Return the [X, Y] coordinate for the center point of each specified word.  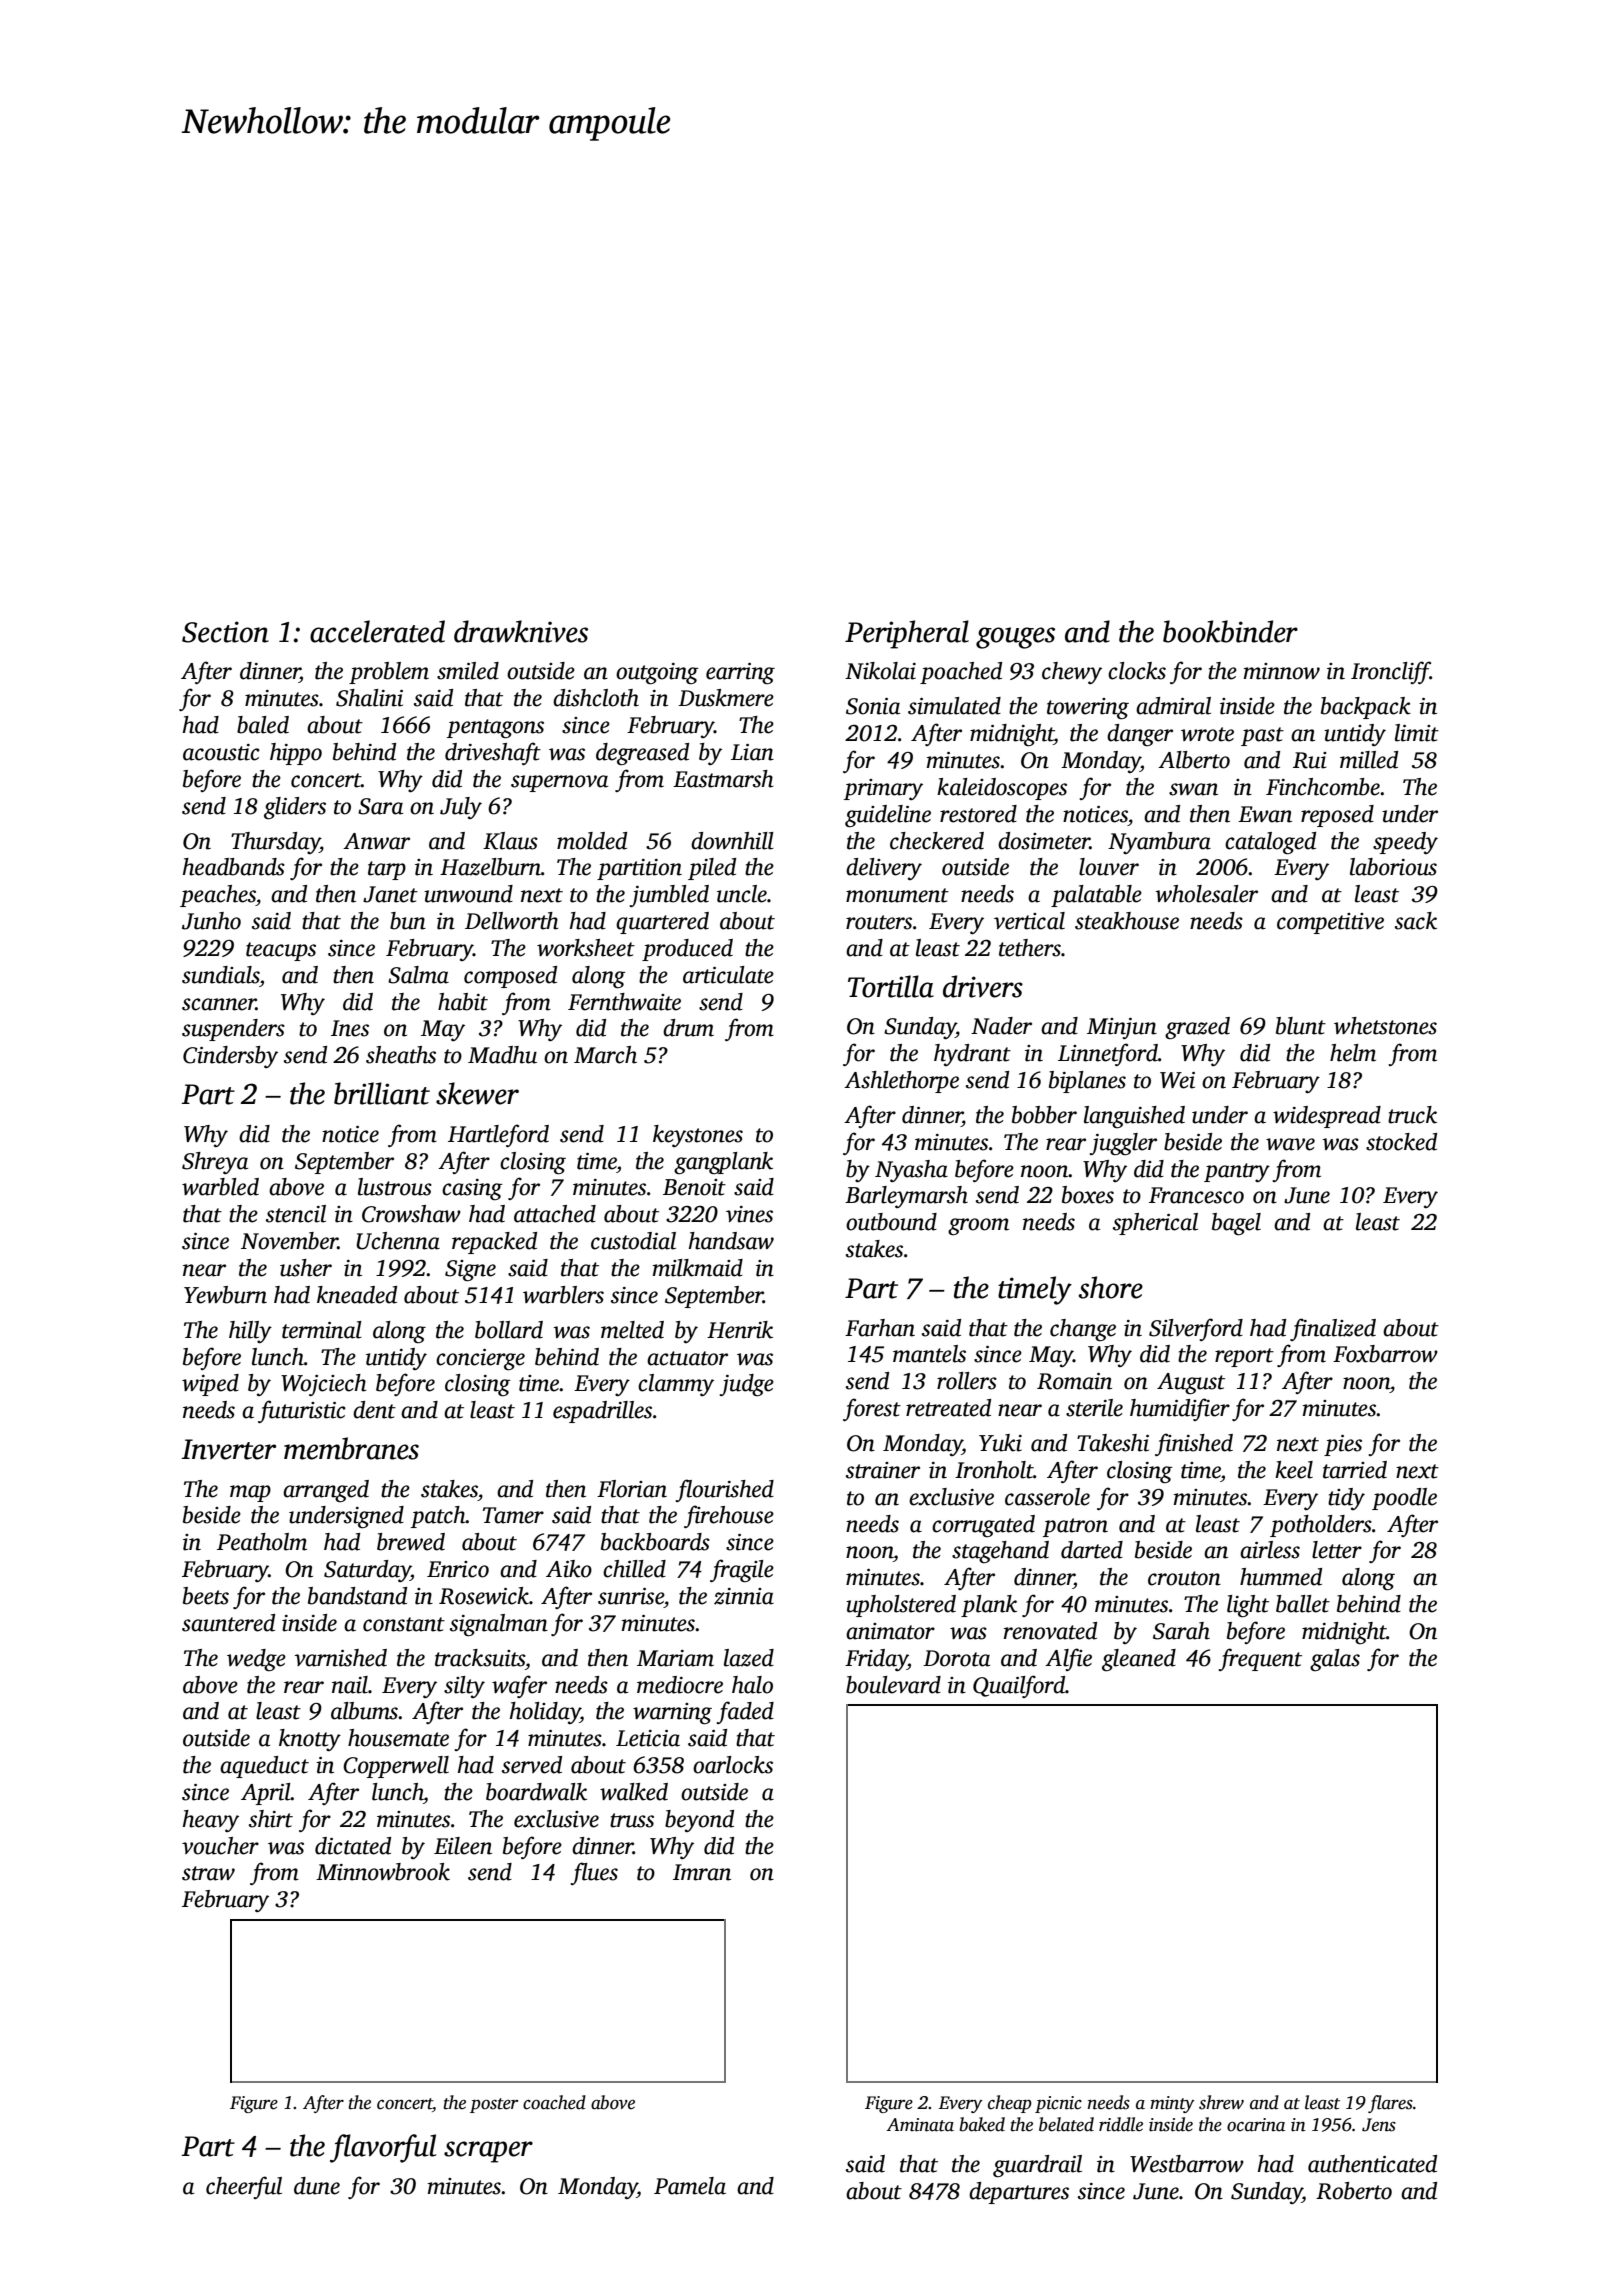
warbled [220, 1187]
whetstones [1385, 1026]
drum [688, 1028]
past [1262, 736]
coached [554, 2102]
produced [687, 950]
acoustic [221, 752]
